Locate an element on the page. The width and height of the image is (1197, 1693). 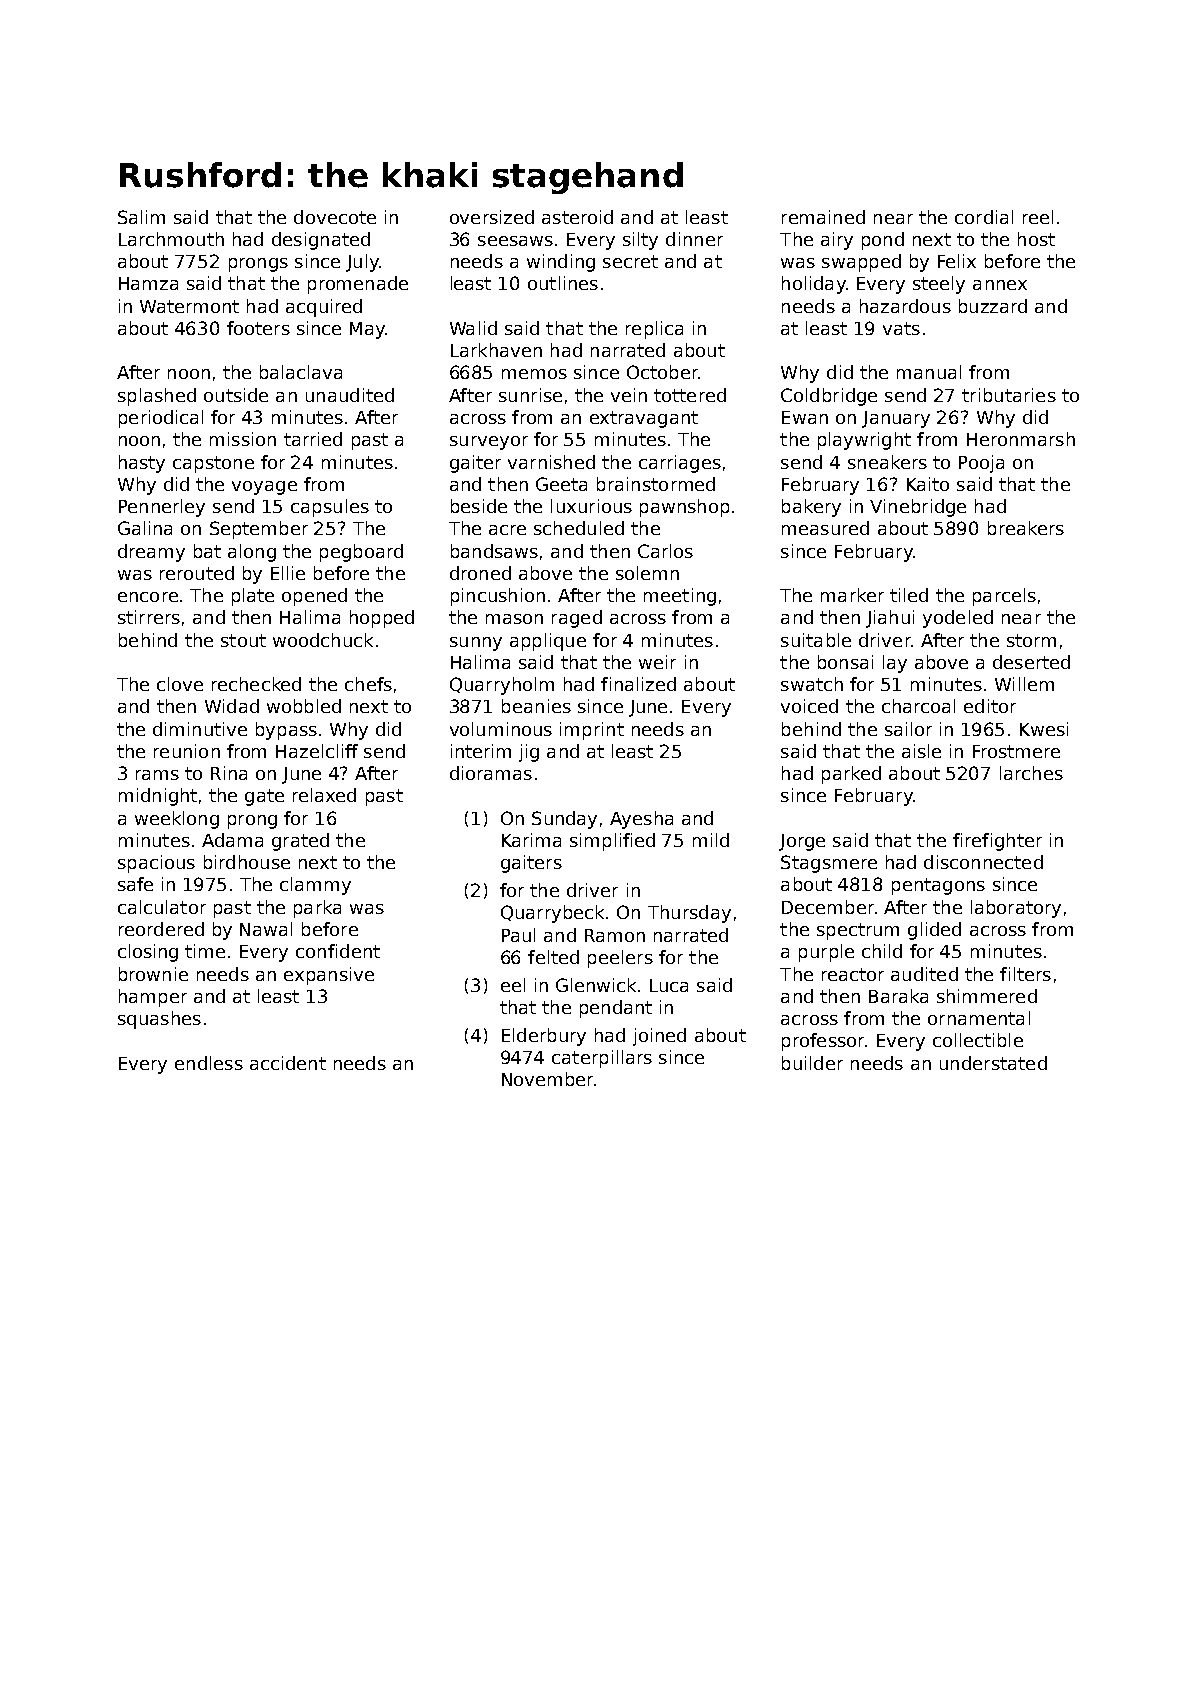
rerouted is located at coordinates (197, 573).
